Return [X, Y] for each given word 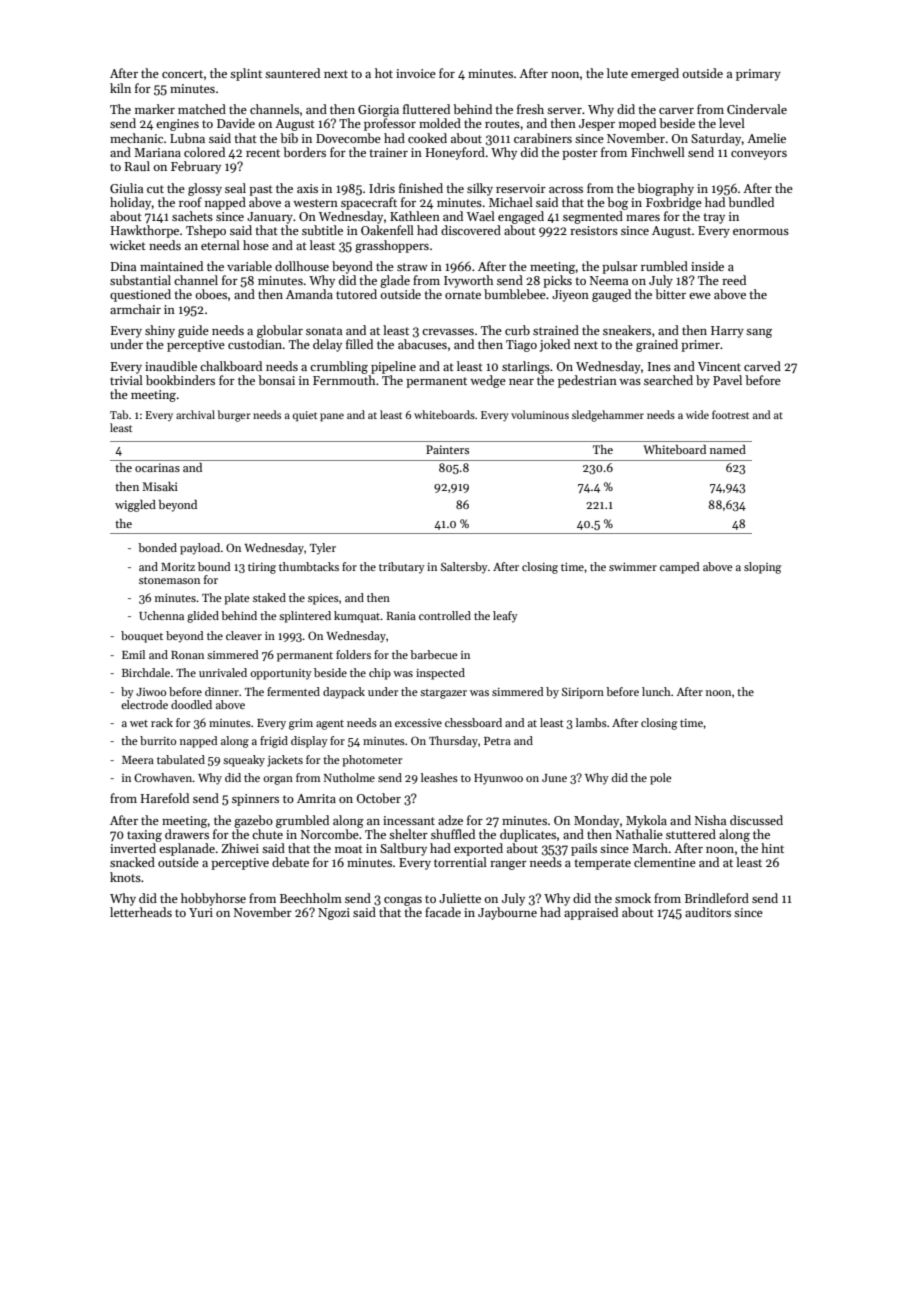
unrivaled [223, 672]
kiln [120, 88]
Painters [447, 449]
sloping [762, 568]
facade [443, 912]
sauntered [292, 73]
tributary [402, 568]
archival [195, 414]
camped [679, 568]
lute [617, 73]
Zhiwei [240, 848]
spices [323, 599]
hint [772, 848]
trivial [126, 380]
